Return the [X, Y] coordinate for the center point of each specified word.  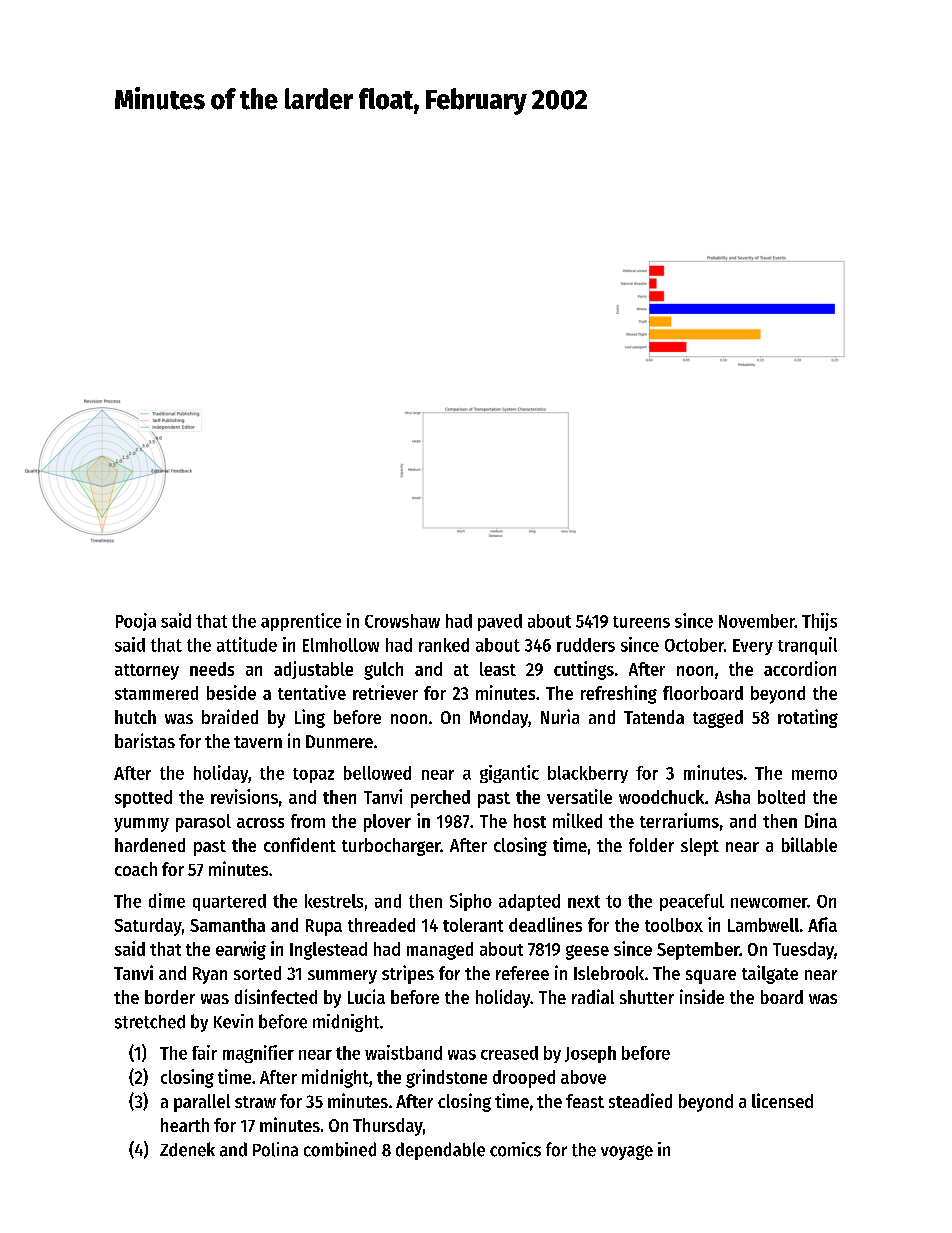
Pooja [136, 622]
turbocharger [391, 847]
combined [340, 1149]
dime [167, 900]
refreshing [619, 694]
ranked [444, 645]
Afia [822, 924]
